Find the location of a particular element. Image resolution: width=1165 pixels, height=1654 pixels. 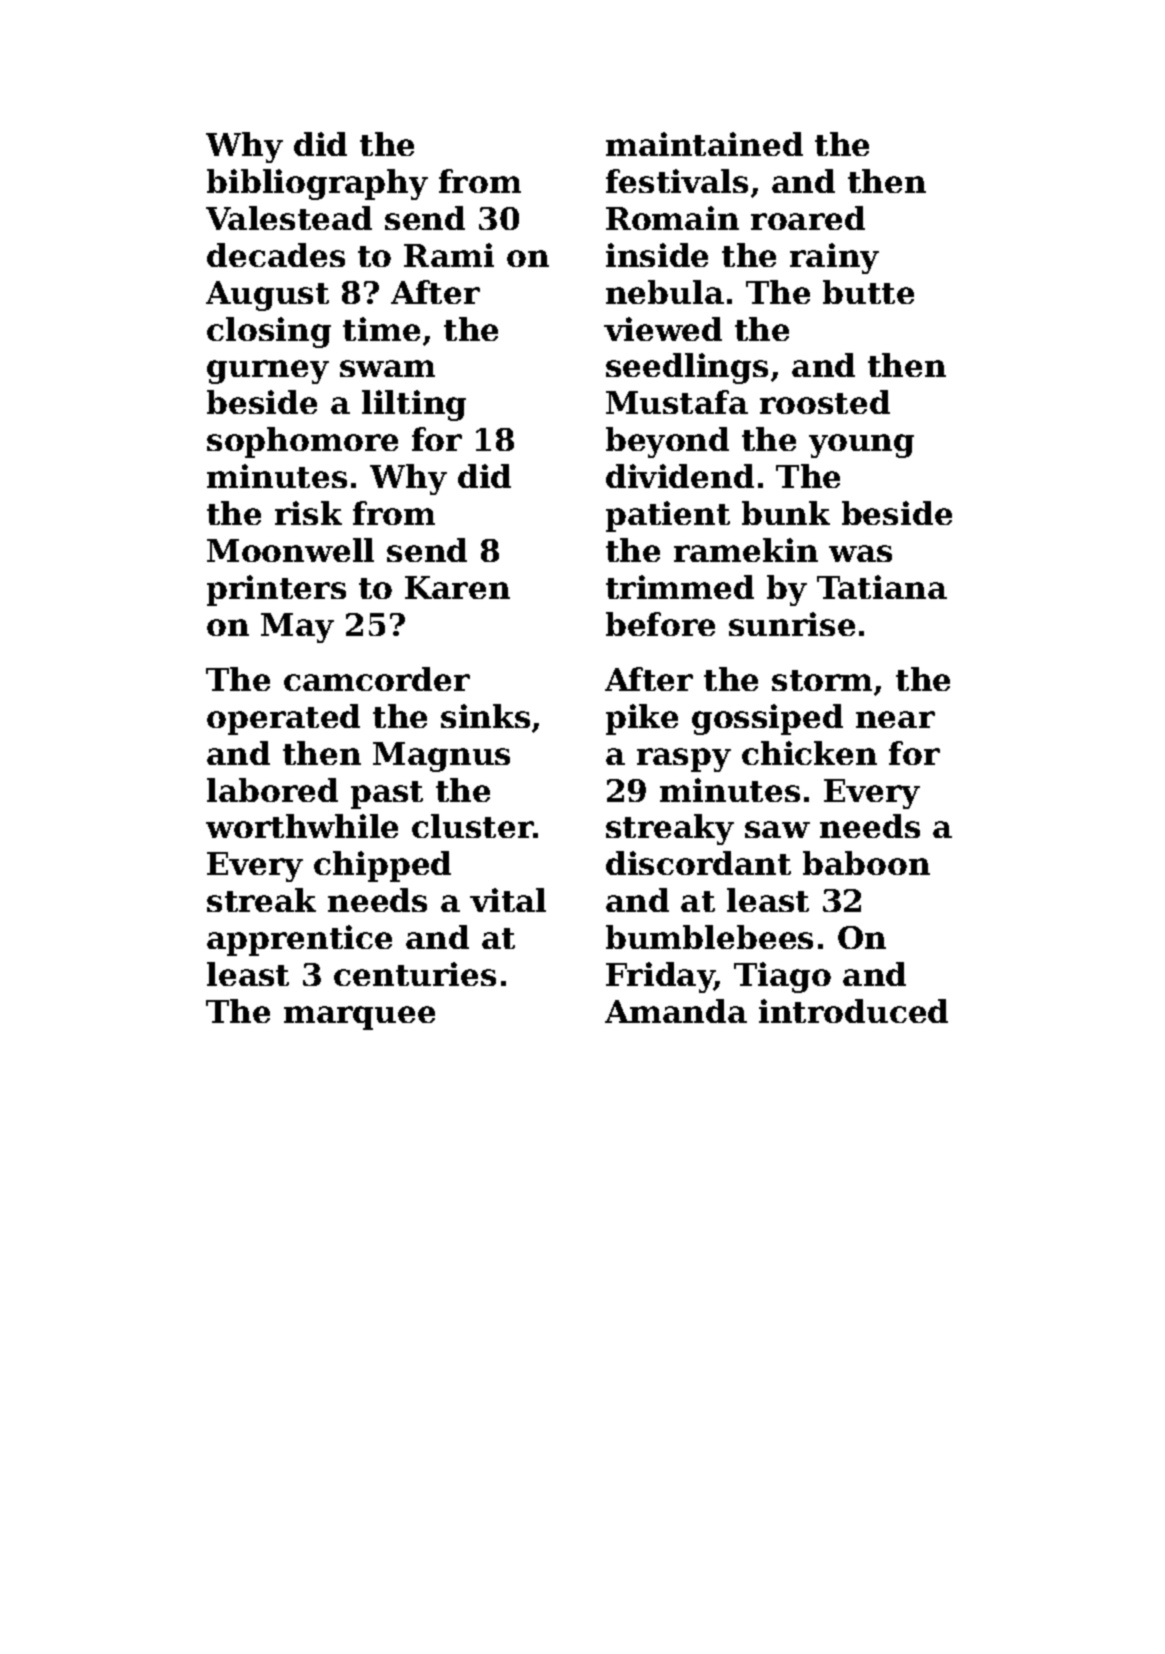

Valestead is located at coordinates (289, 218).
